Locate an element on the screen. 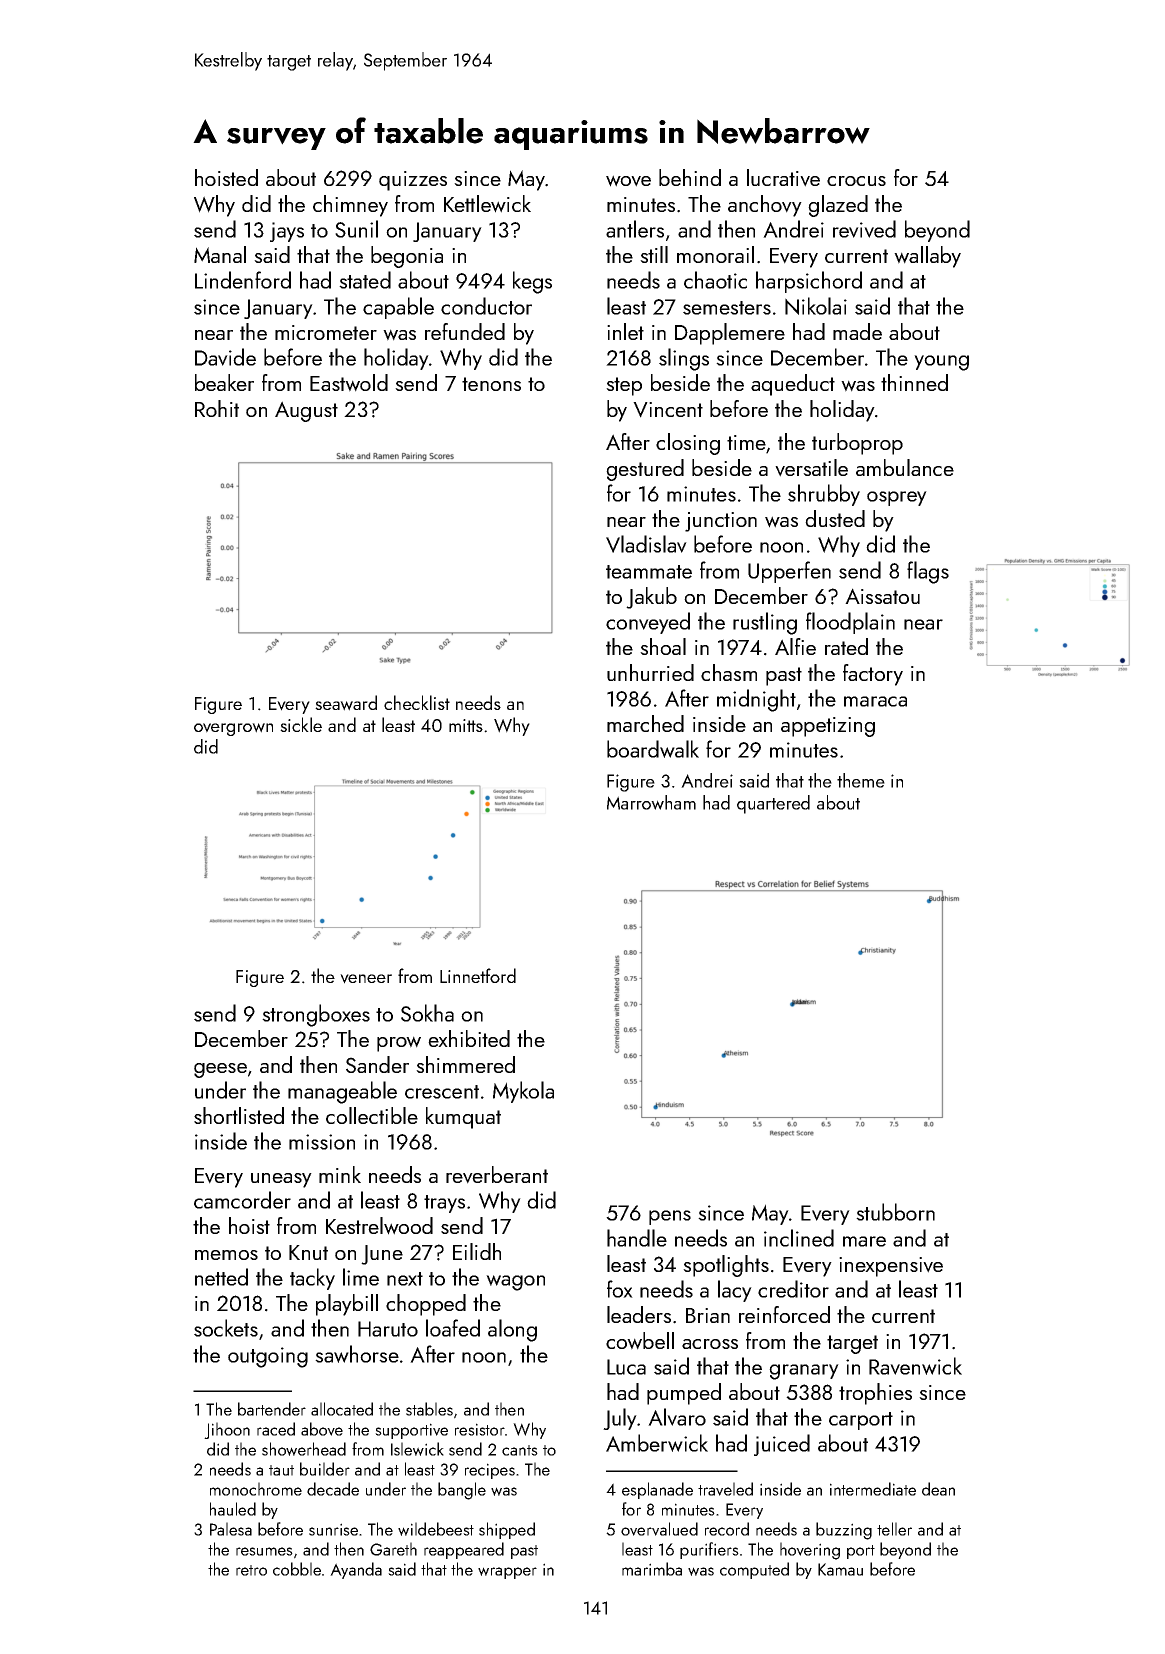  wallaby is located at coordinates (927, 257).
